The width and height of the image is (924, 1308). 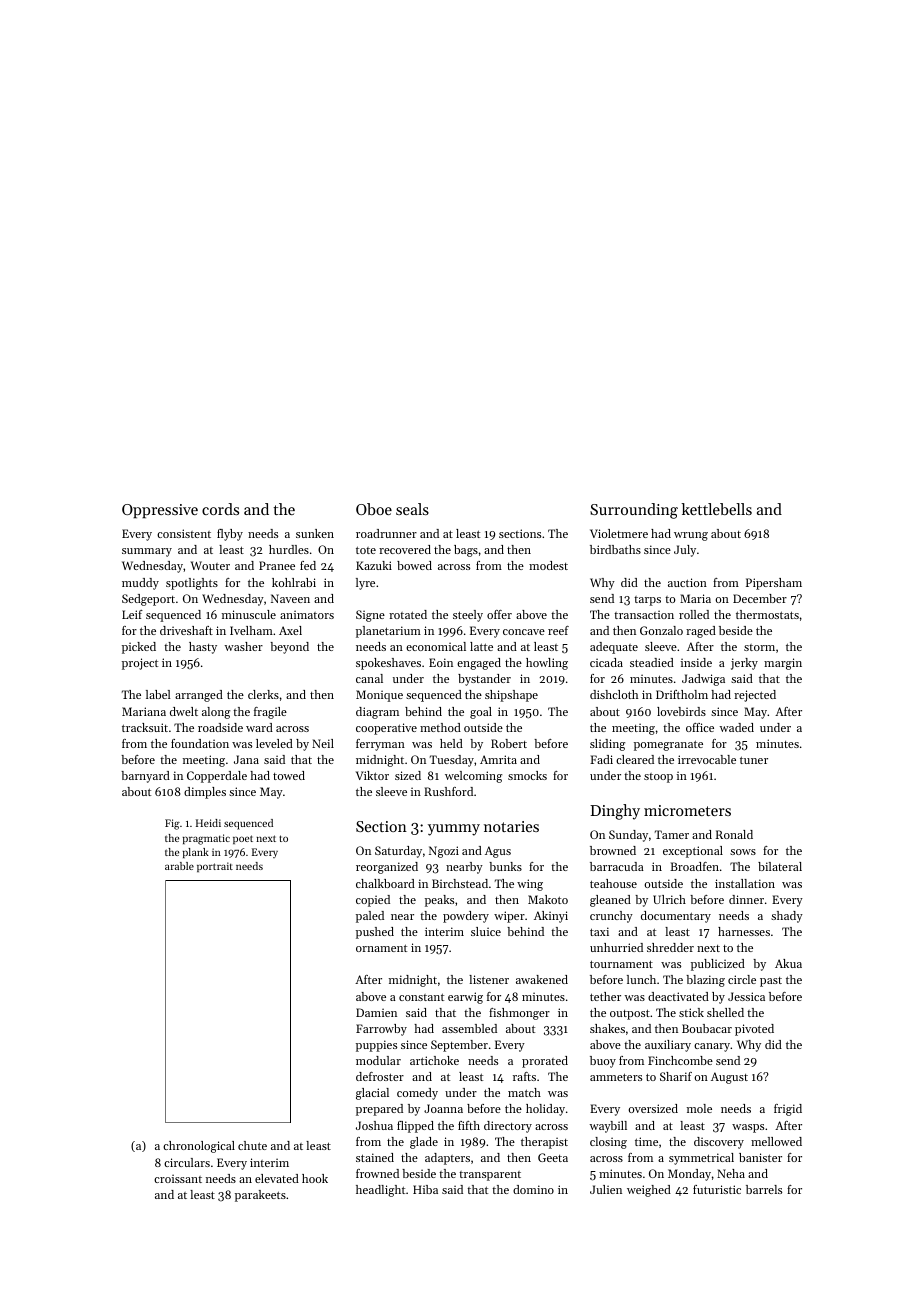 What do you see at coordinates (617, 866) in the image?
I see `barracuda` at bounding box center [617, 866].
